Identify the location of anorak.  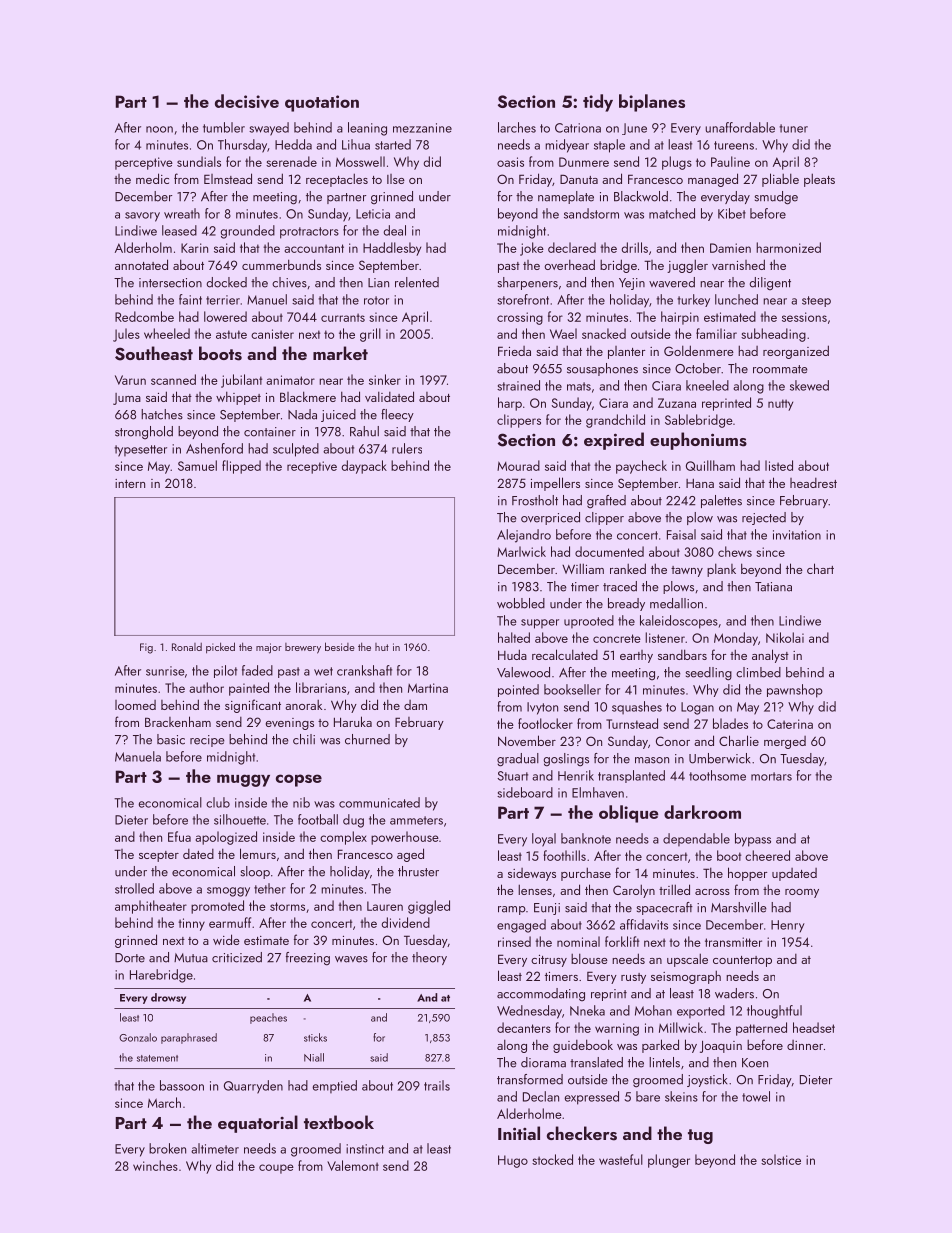
(303, 705).
